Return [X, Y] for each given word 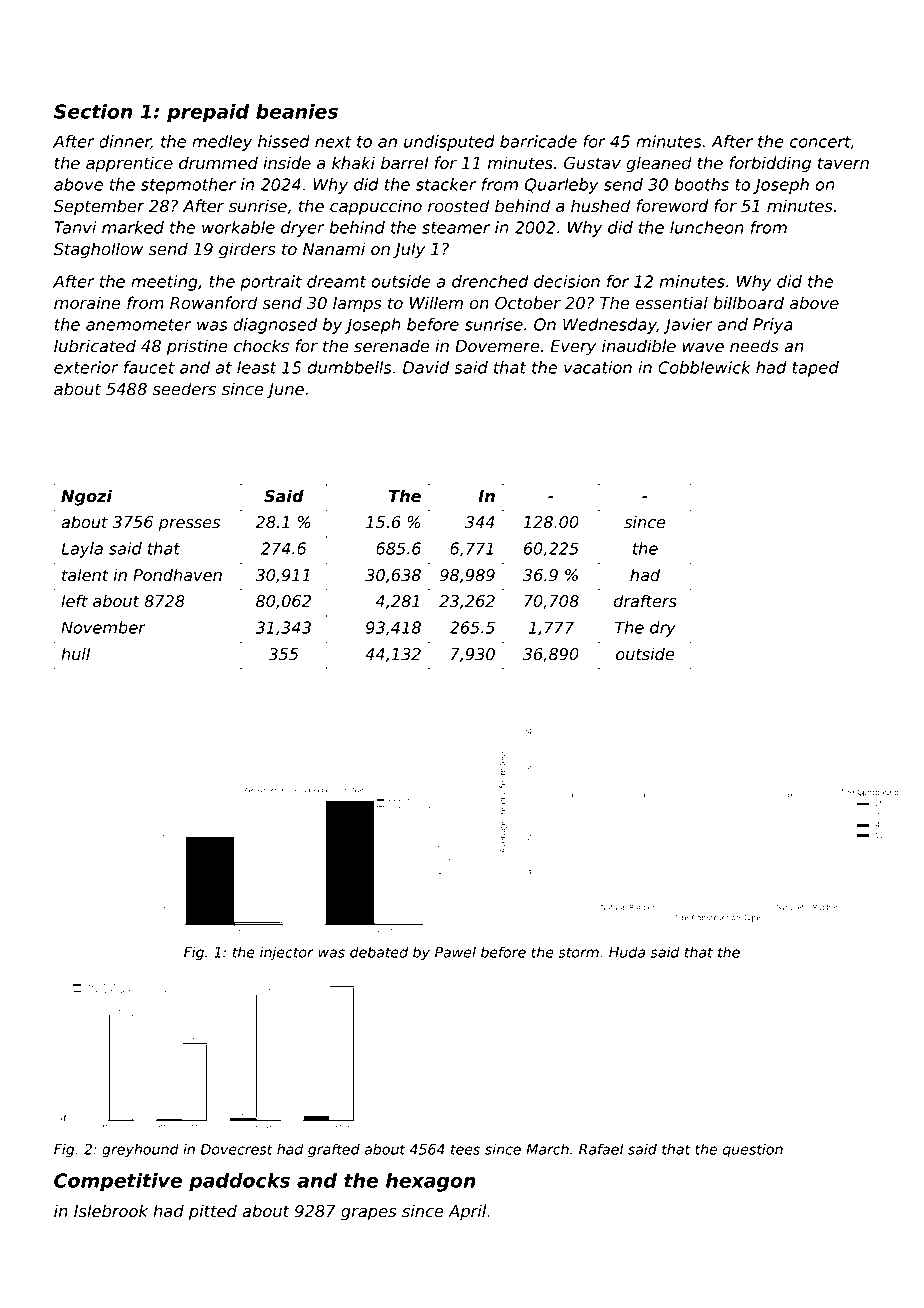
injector [287, 953]
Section [93, 111]
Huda [627, 952]
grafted [334, 1150]
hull [75, 654]
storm [578, 952]
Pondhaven [177, 575]
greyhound [140, 1150]
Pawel [455, 952]
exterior [86, 367]
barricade [538, 141]
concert [820, 142]
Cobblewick [704, 367]
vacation [598, 367]
